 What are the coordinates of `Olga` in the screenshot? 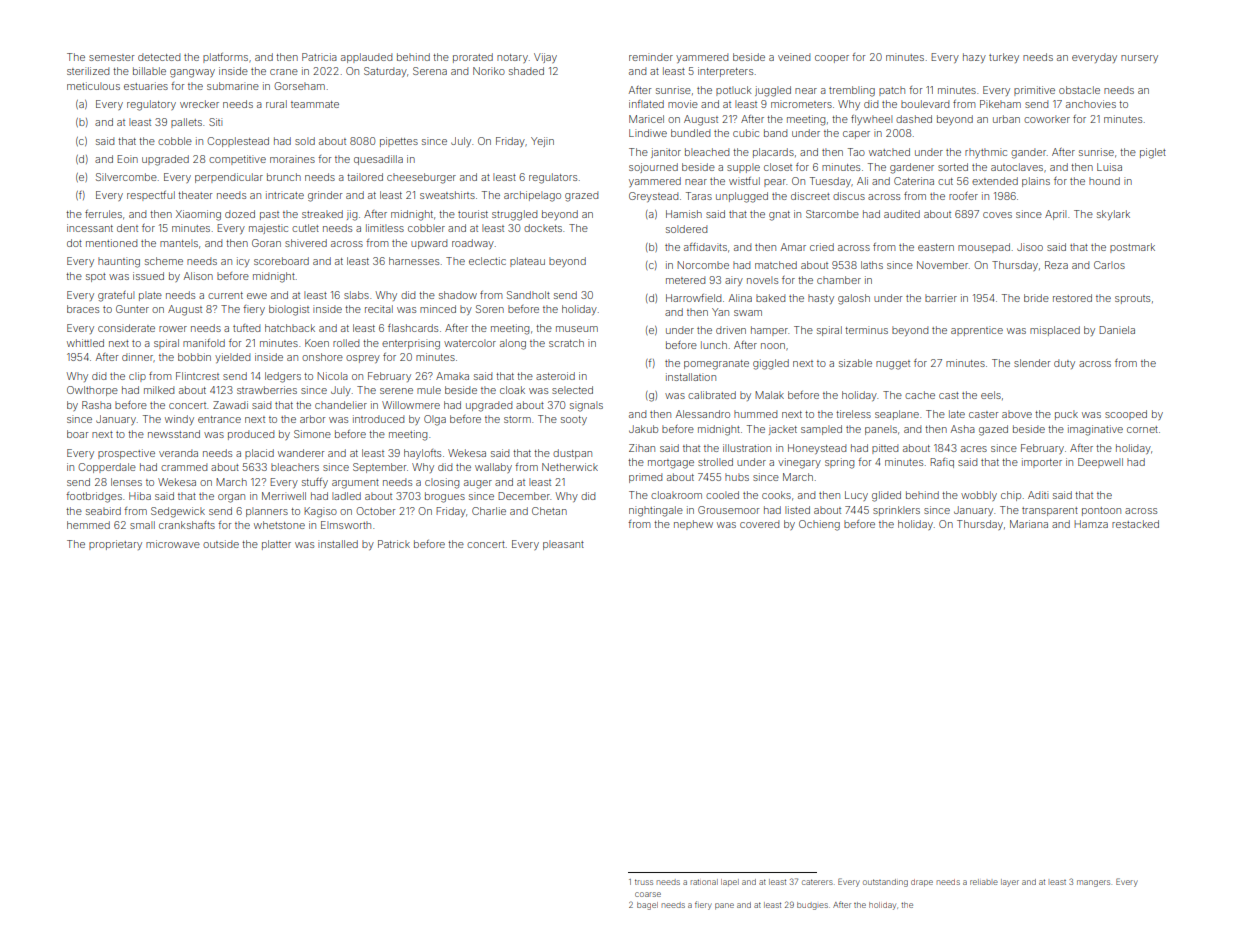 It's located at (435, 420).
